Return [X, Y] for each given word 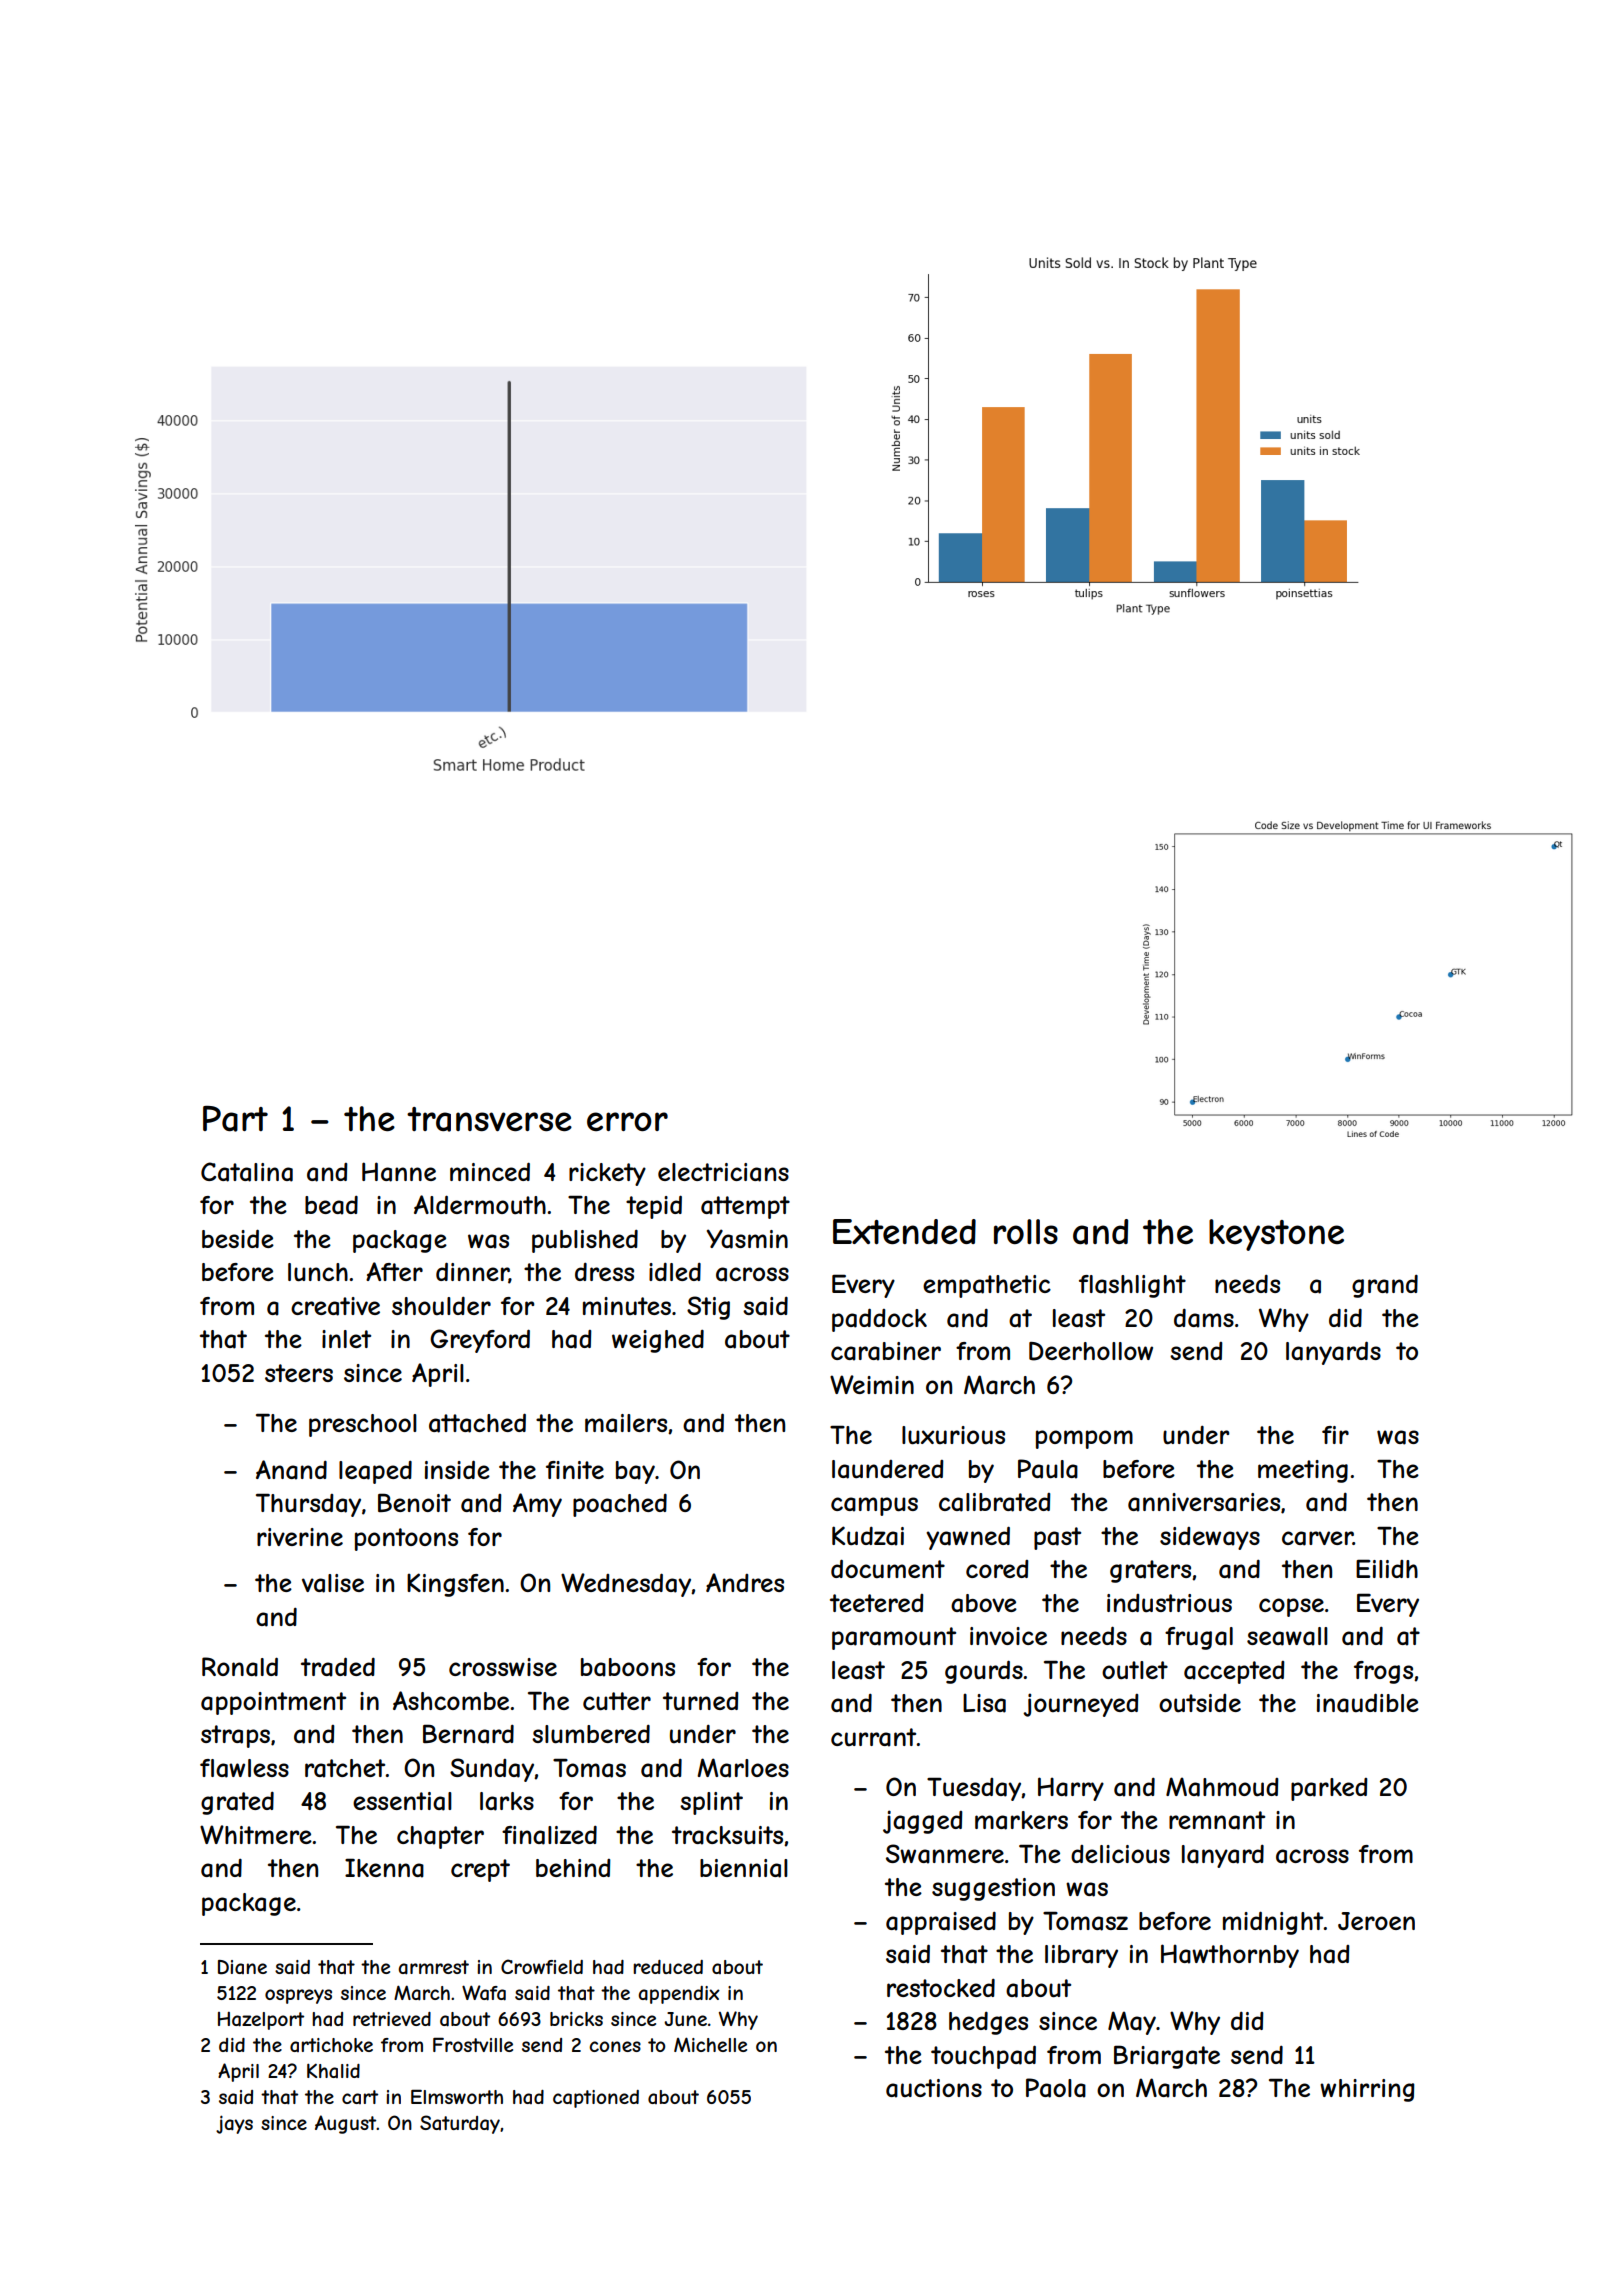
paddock [879, 1320]
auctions [934, 2088]
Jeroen [1376, 1921]
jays [234, 2124]
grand [1385, 1286]
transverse [489, 1119]
